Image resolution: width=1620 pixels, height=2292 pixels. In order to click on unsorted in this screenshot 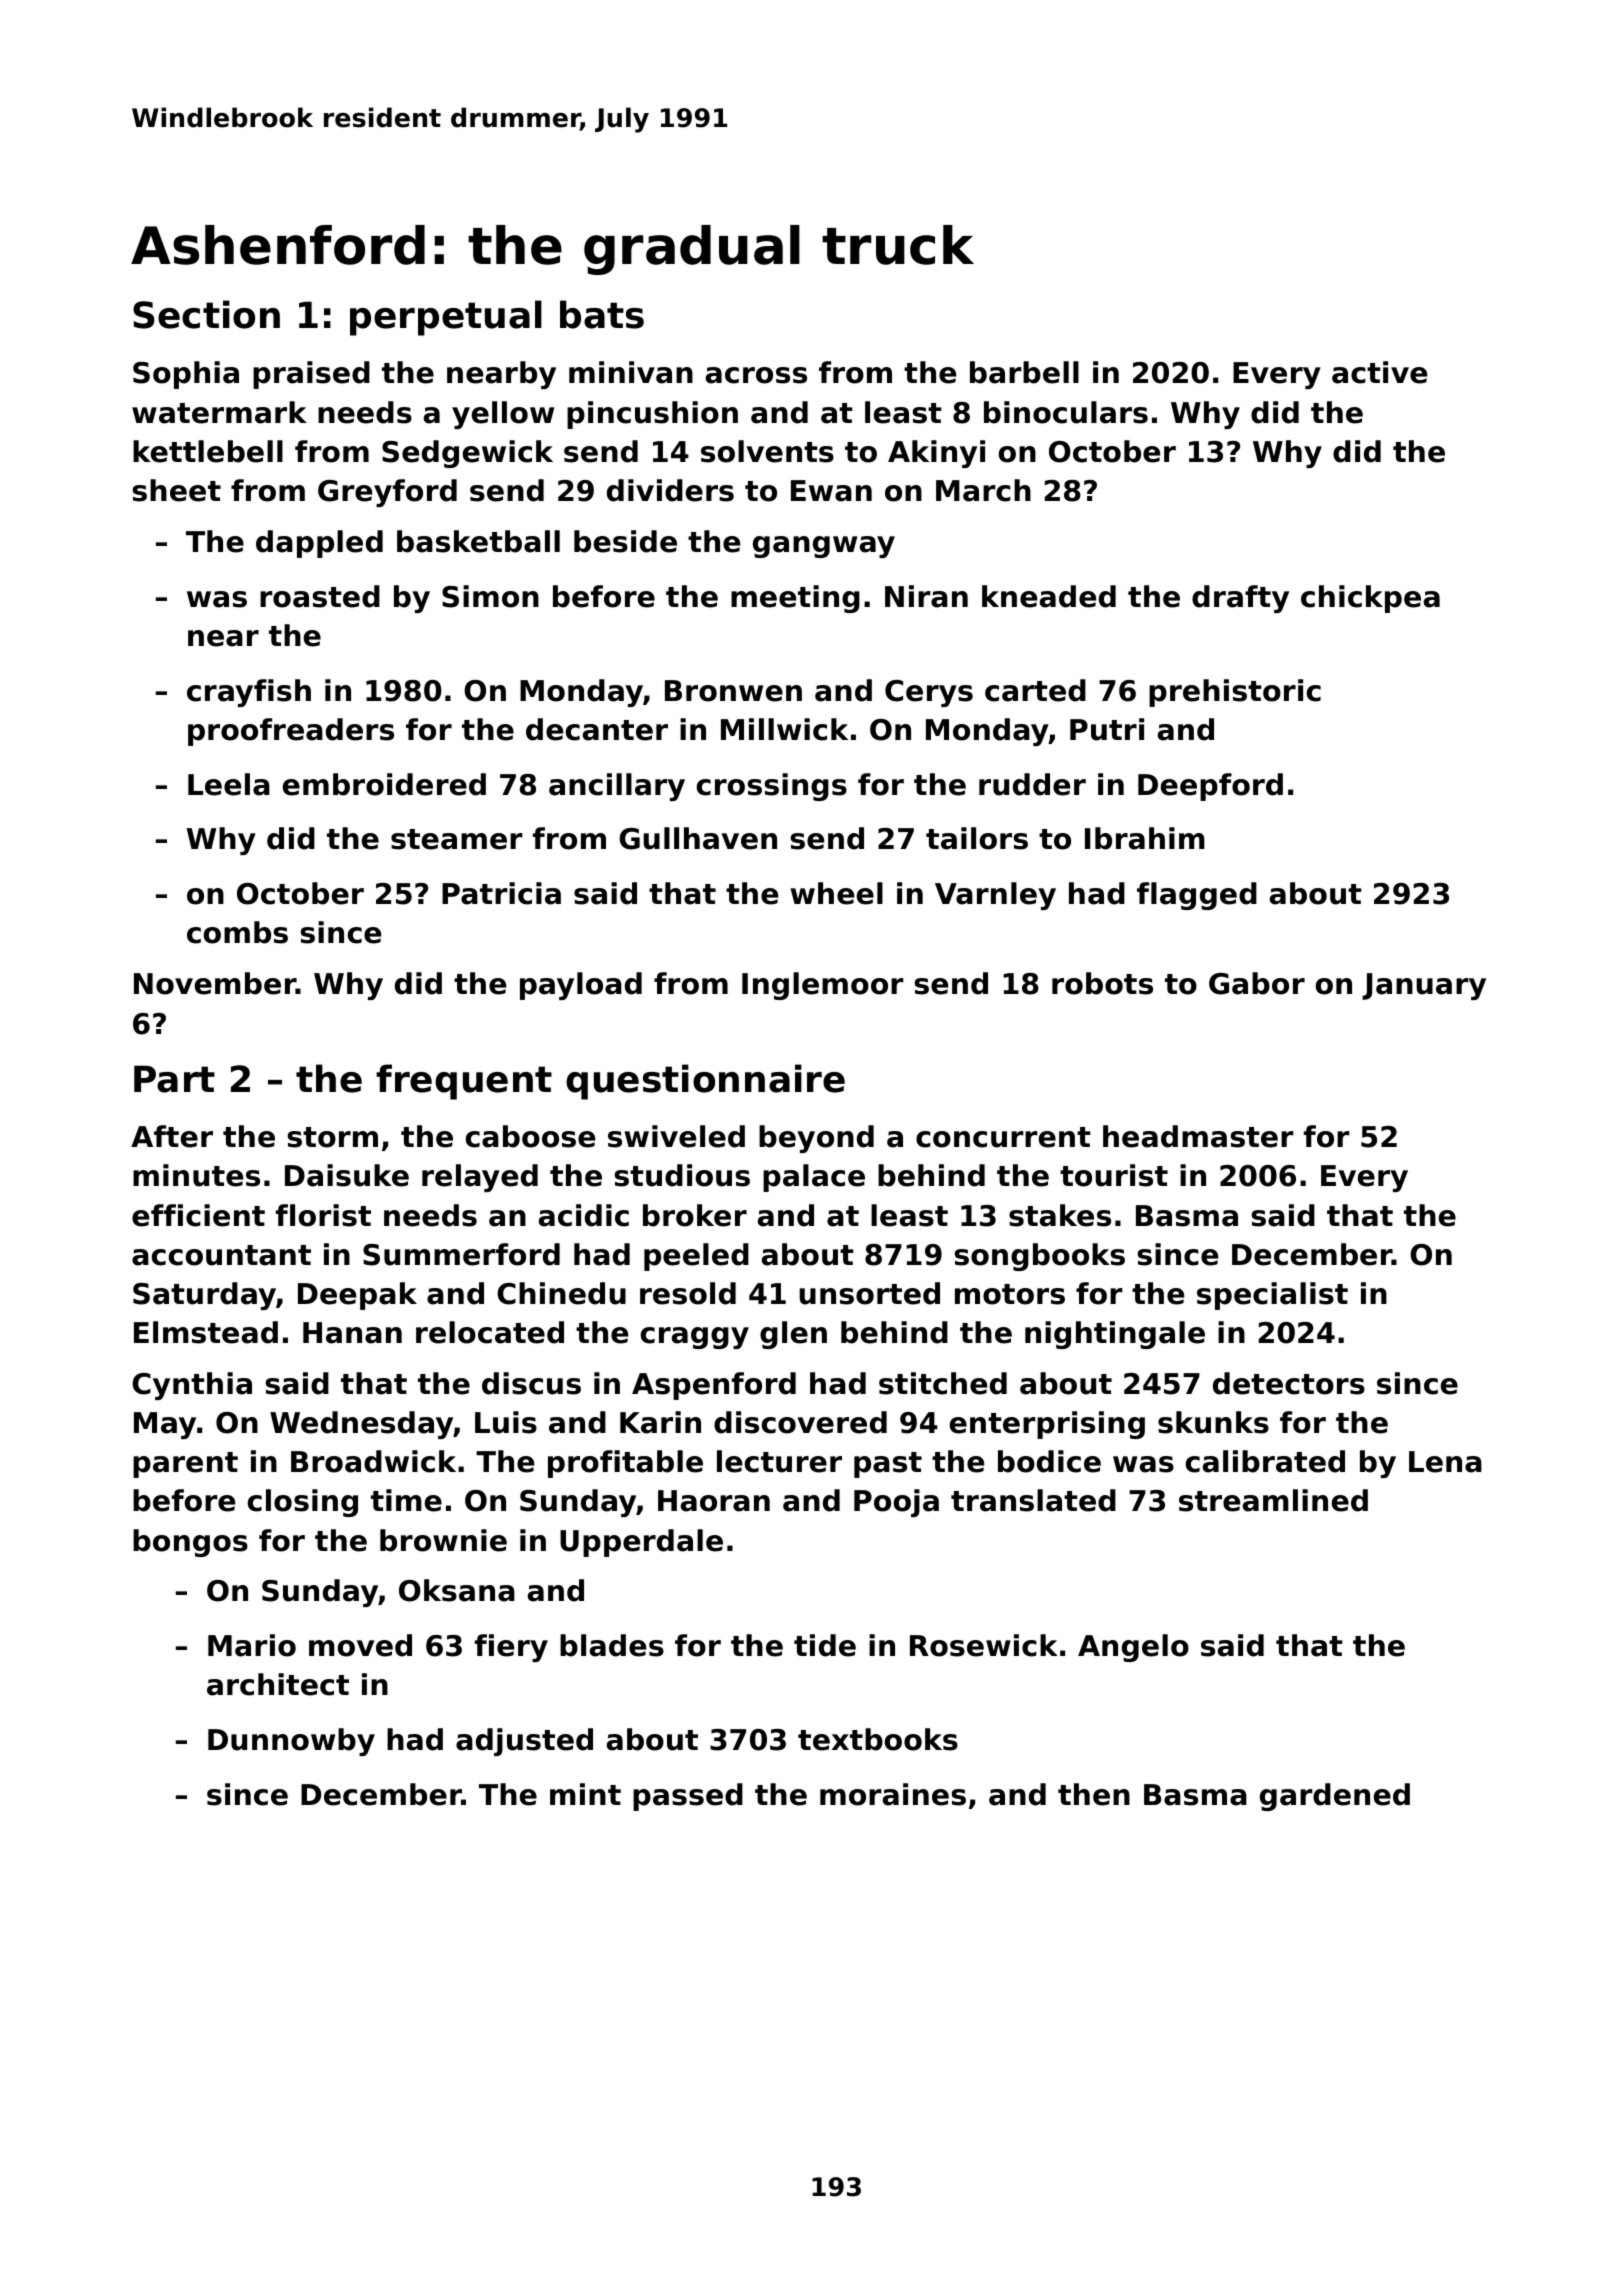, I will do `click(869, 1293)`.
